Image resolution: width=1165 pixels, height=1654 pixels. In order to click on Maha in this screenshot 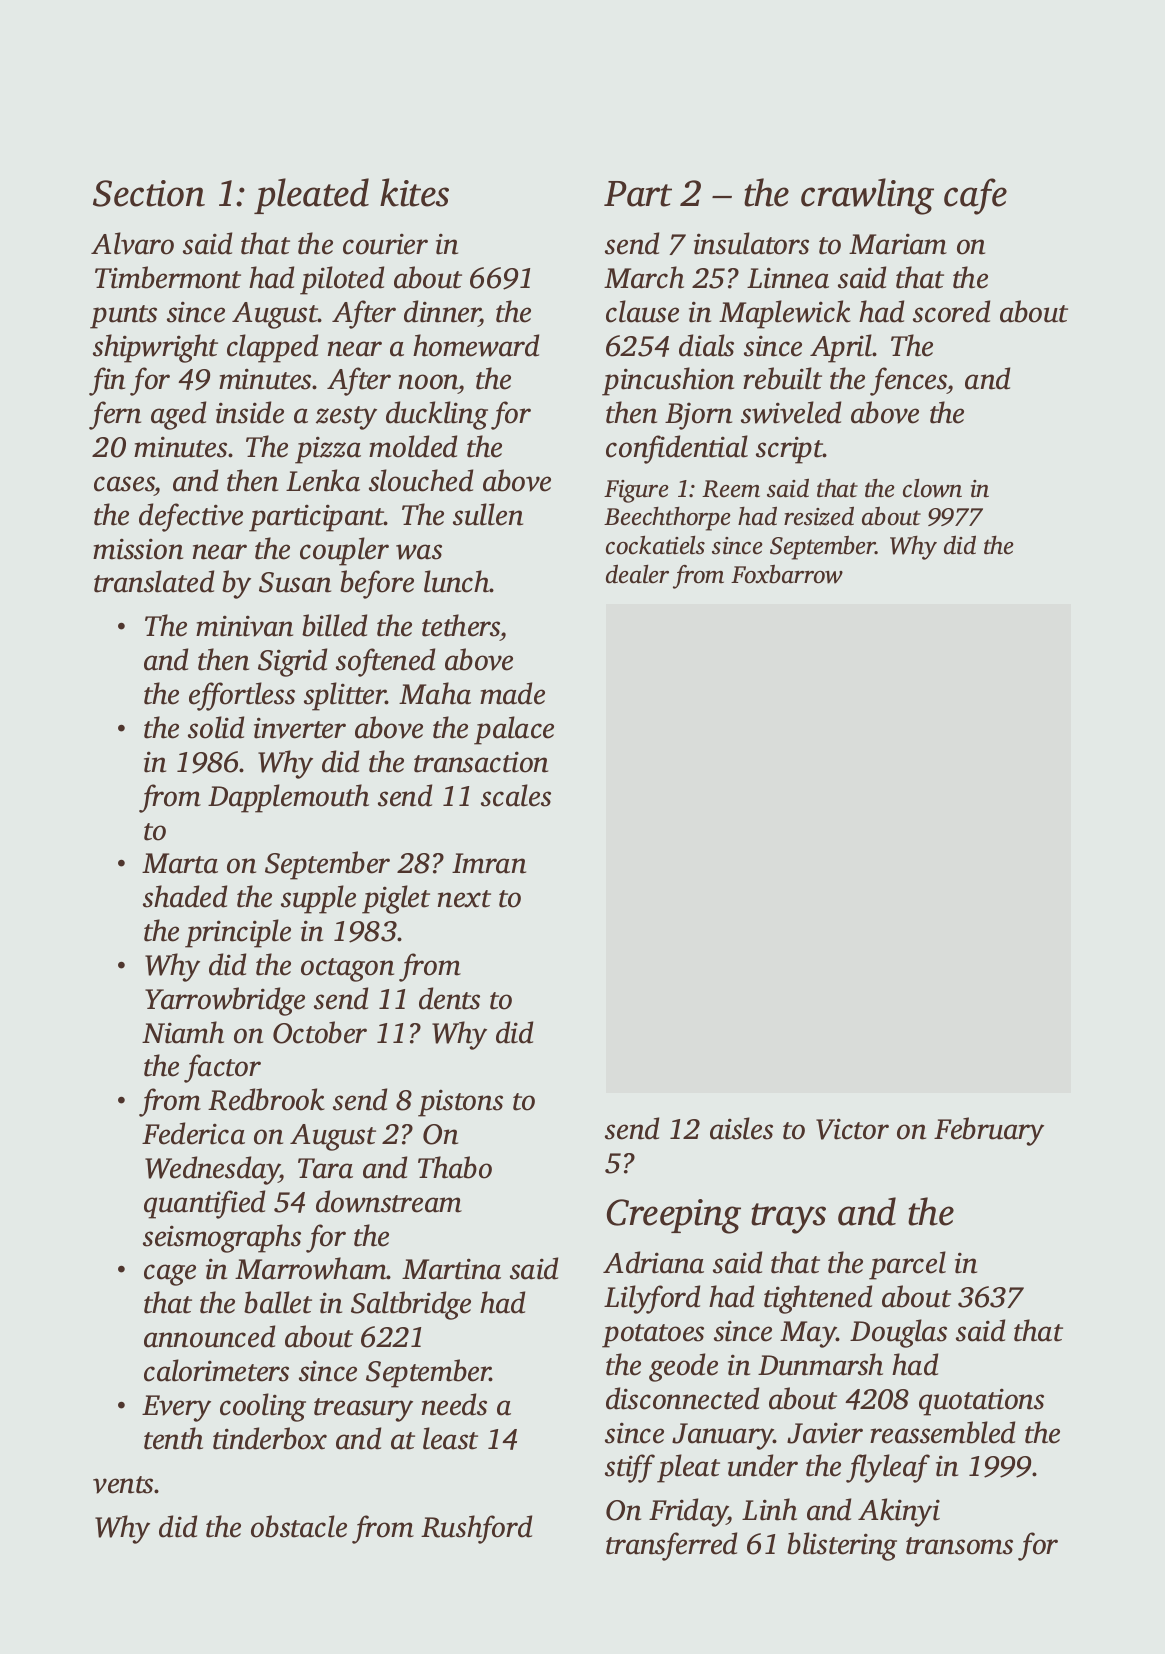, I will do `click(435, 693)`.
